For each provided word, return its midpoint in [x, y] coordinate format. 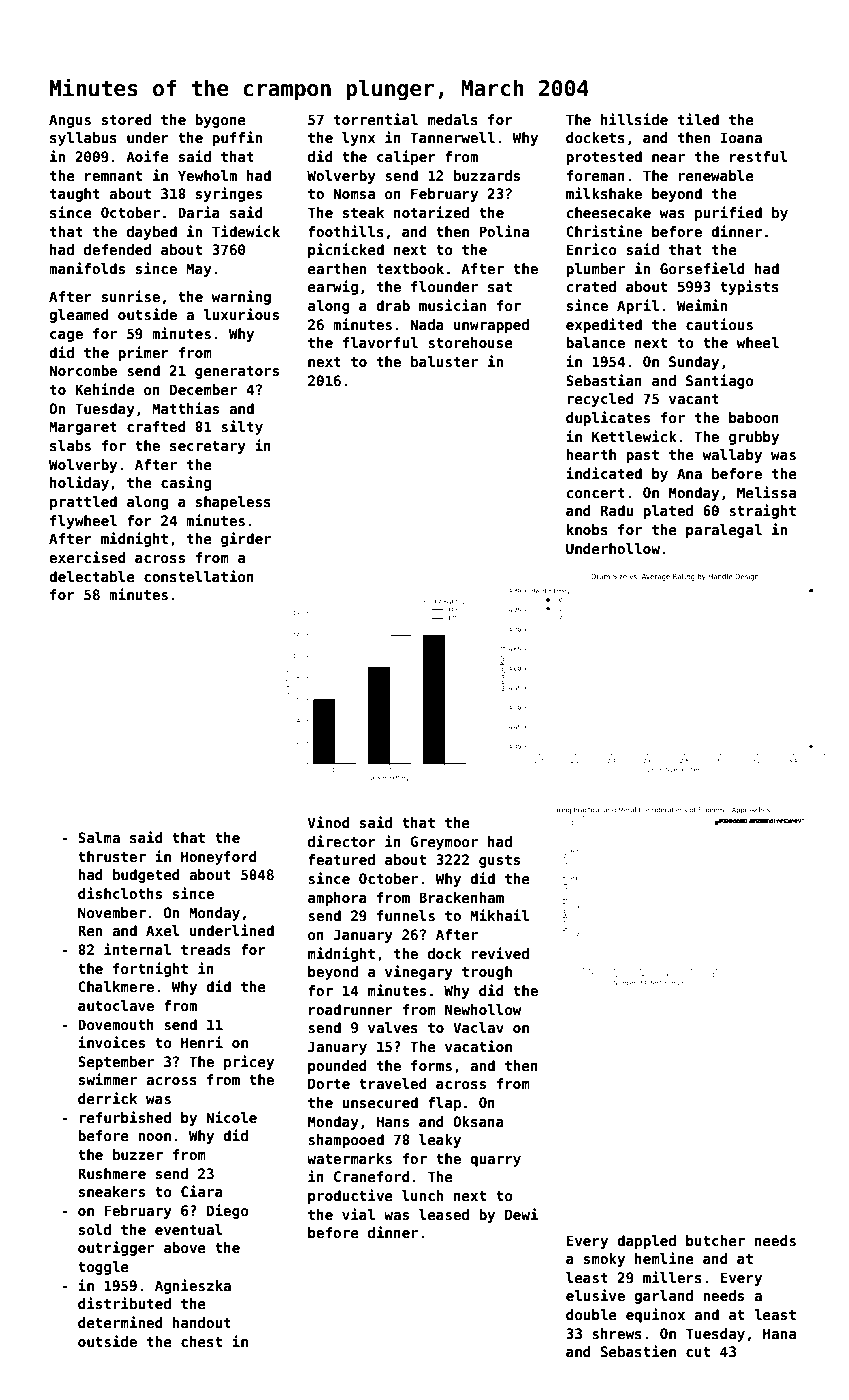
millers [672, 1277]
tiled [698, 119]
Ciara [202, 1191]
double [591, 1314]
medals [453, 119]
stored [126, 119]
